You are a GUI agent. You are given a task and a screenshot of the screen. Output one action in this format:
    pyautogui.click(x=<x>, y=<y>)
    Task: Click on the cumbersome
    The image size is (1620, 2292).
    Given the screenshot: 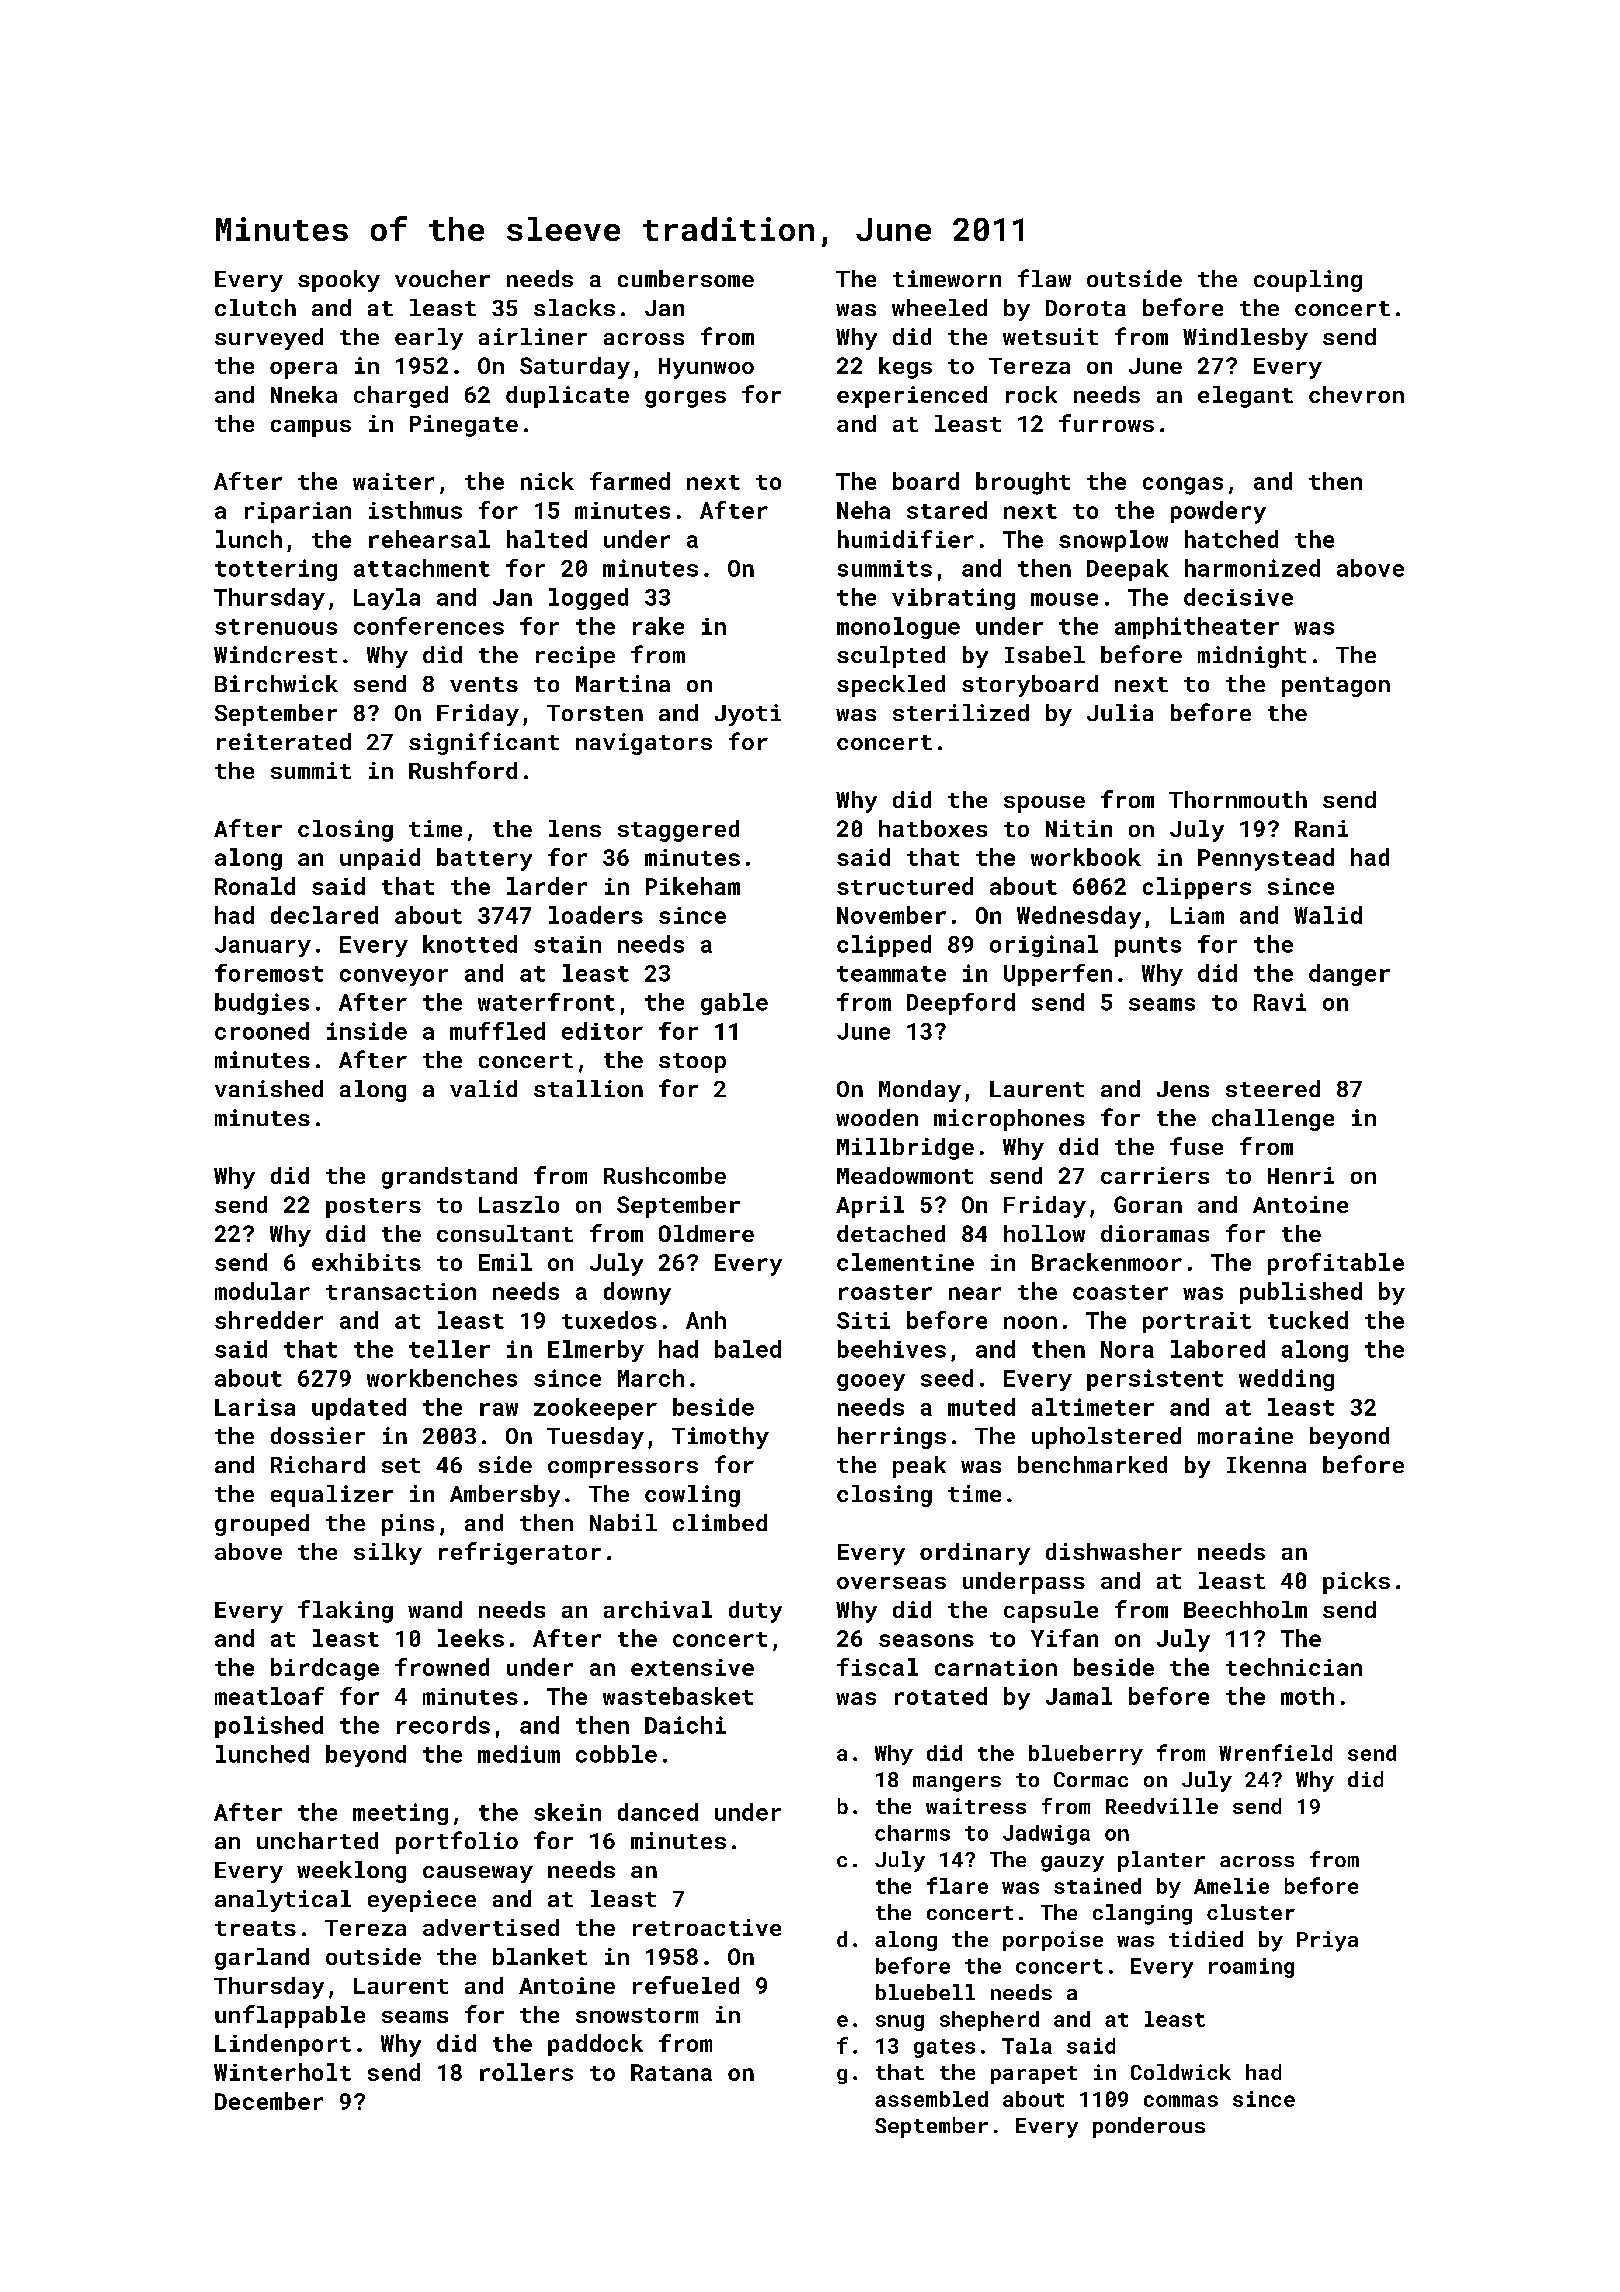 What is the action you would take?
    pyautogui.click(x=686, y=278)
